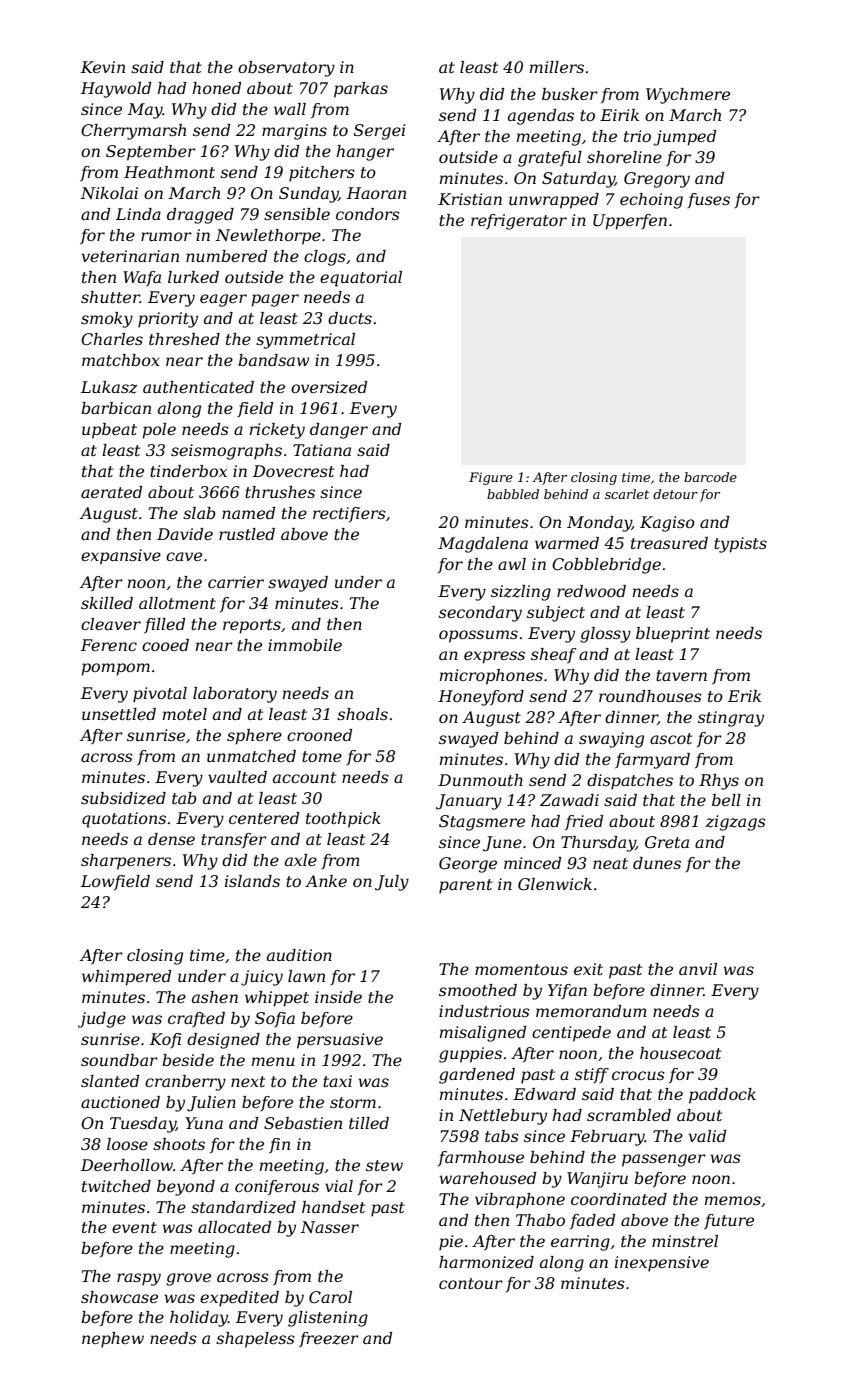 The image size is (849, 1400). What do you see at coordinates (361, 279) in the screenshot?
I see `equatorial` at bounding box center [361, 279].
